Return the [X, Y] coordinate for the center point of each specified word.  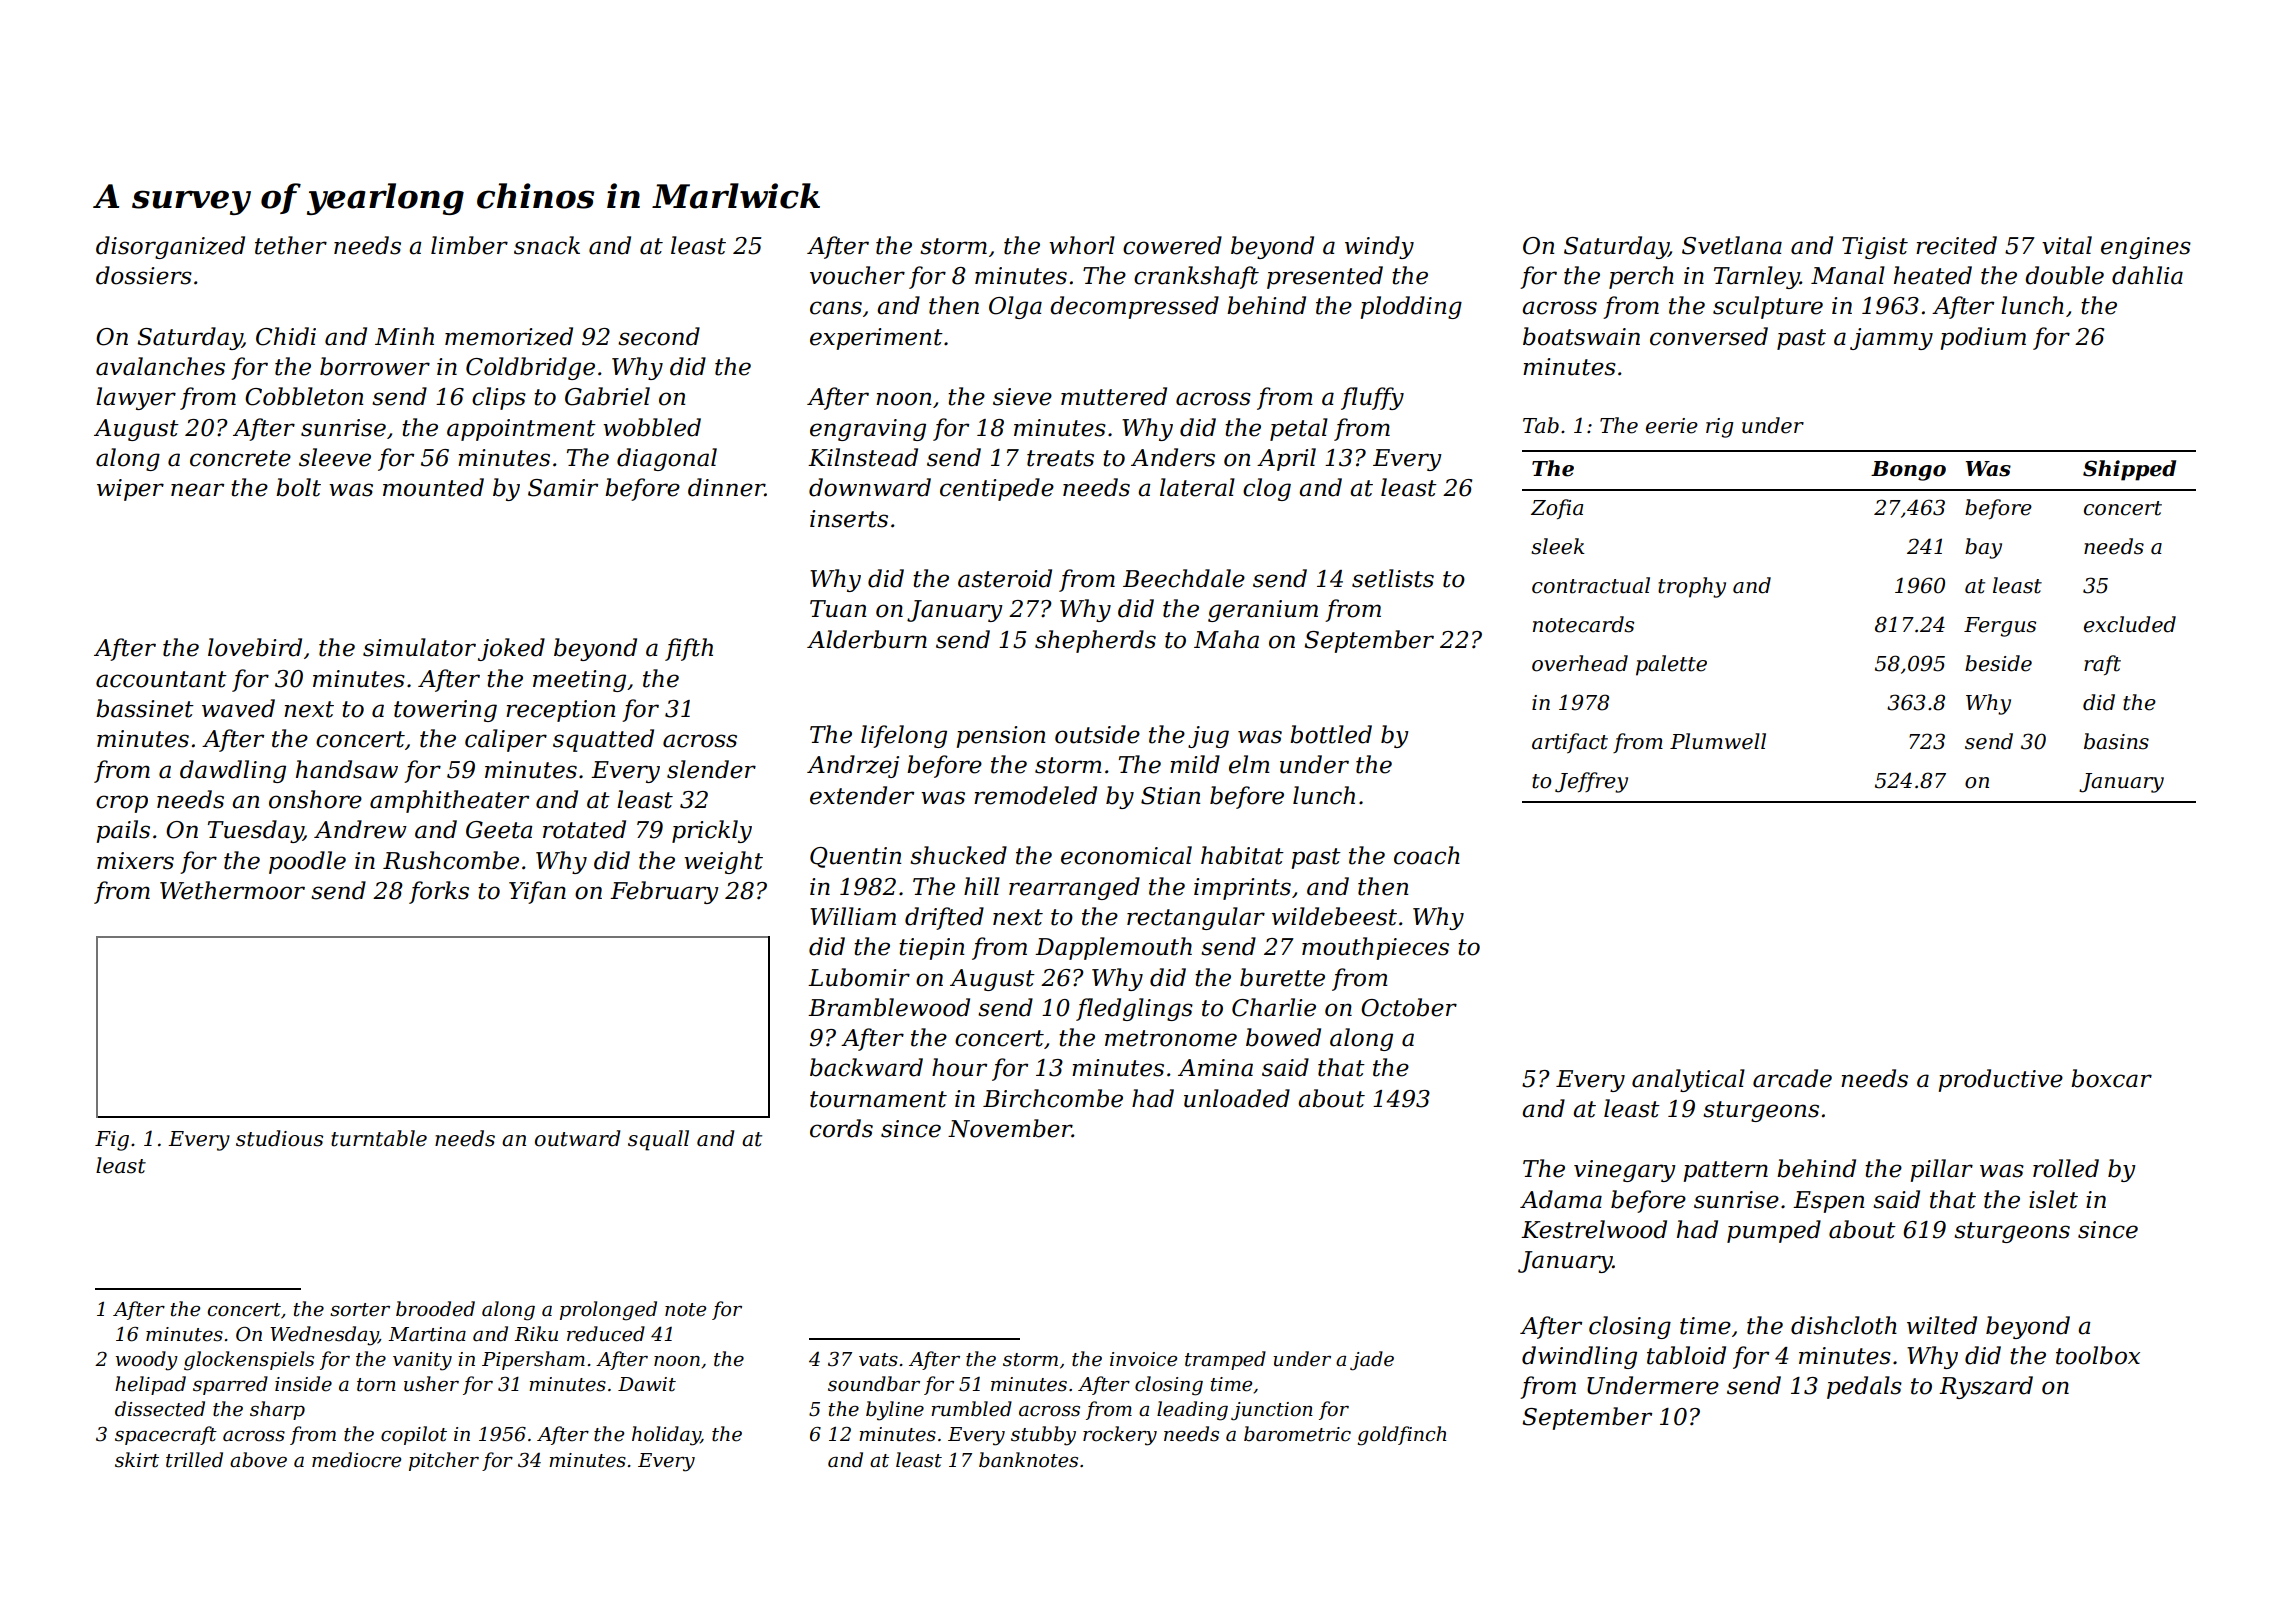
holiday [666, 1436]
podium [1983, 338]
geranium [1263, 611]
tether [291, 245]
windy [1379, 247]
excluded [2130, 624]
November [1010, 1128]
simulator [419, 647]
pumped [1774, 1231]
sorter [360, 1310]
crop [122, 804]
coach [1427, 855]
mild [1195, 764]
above [258, 1460]
